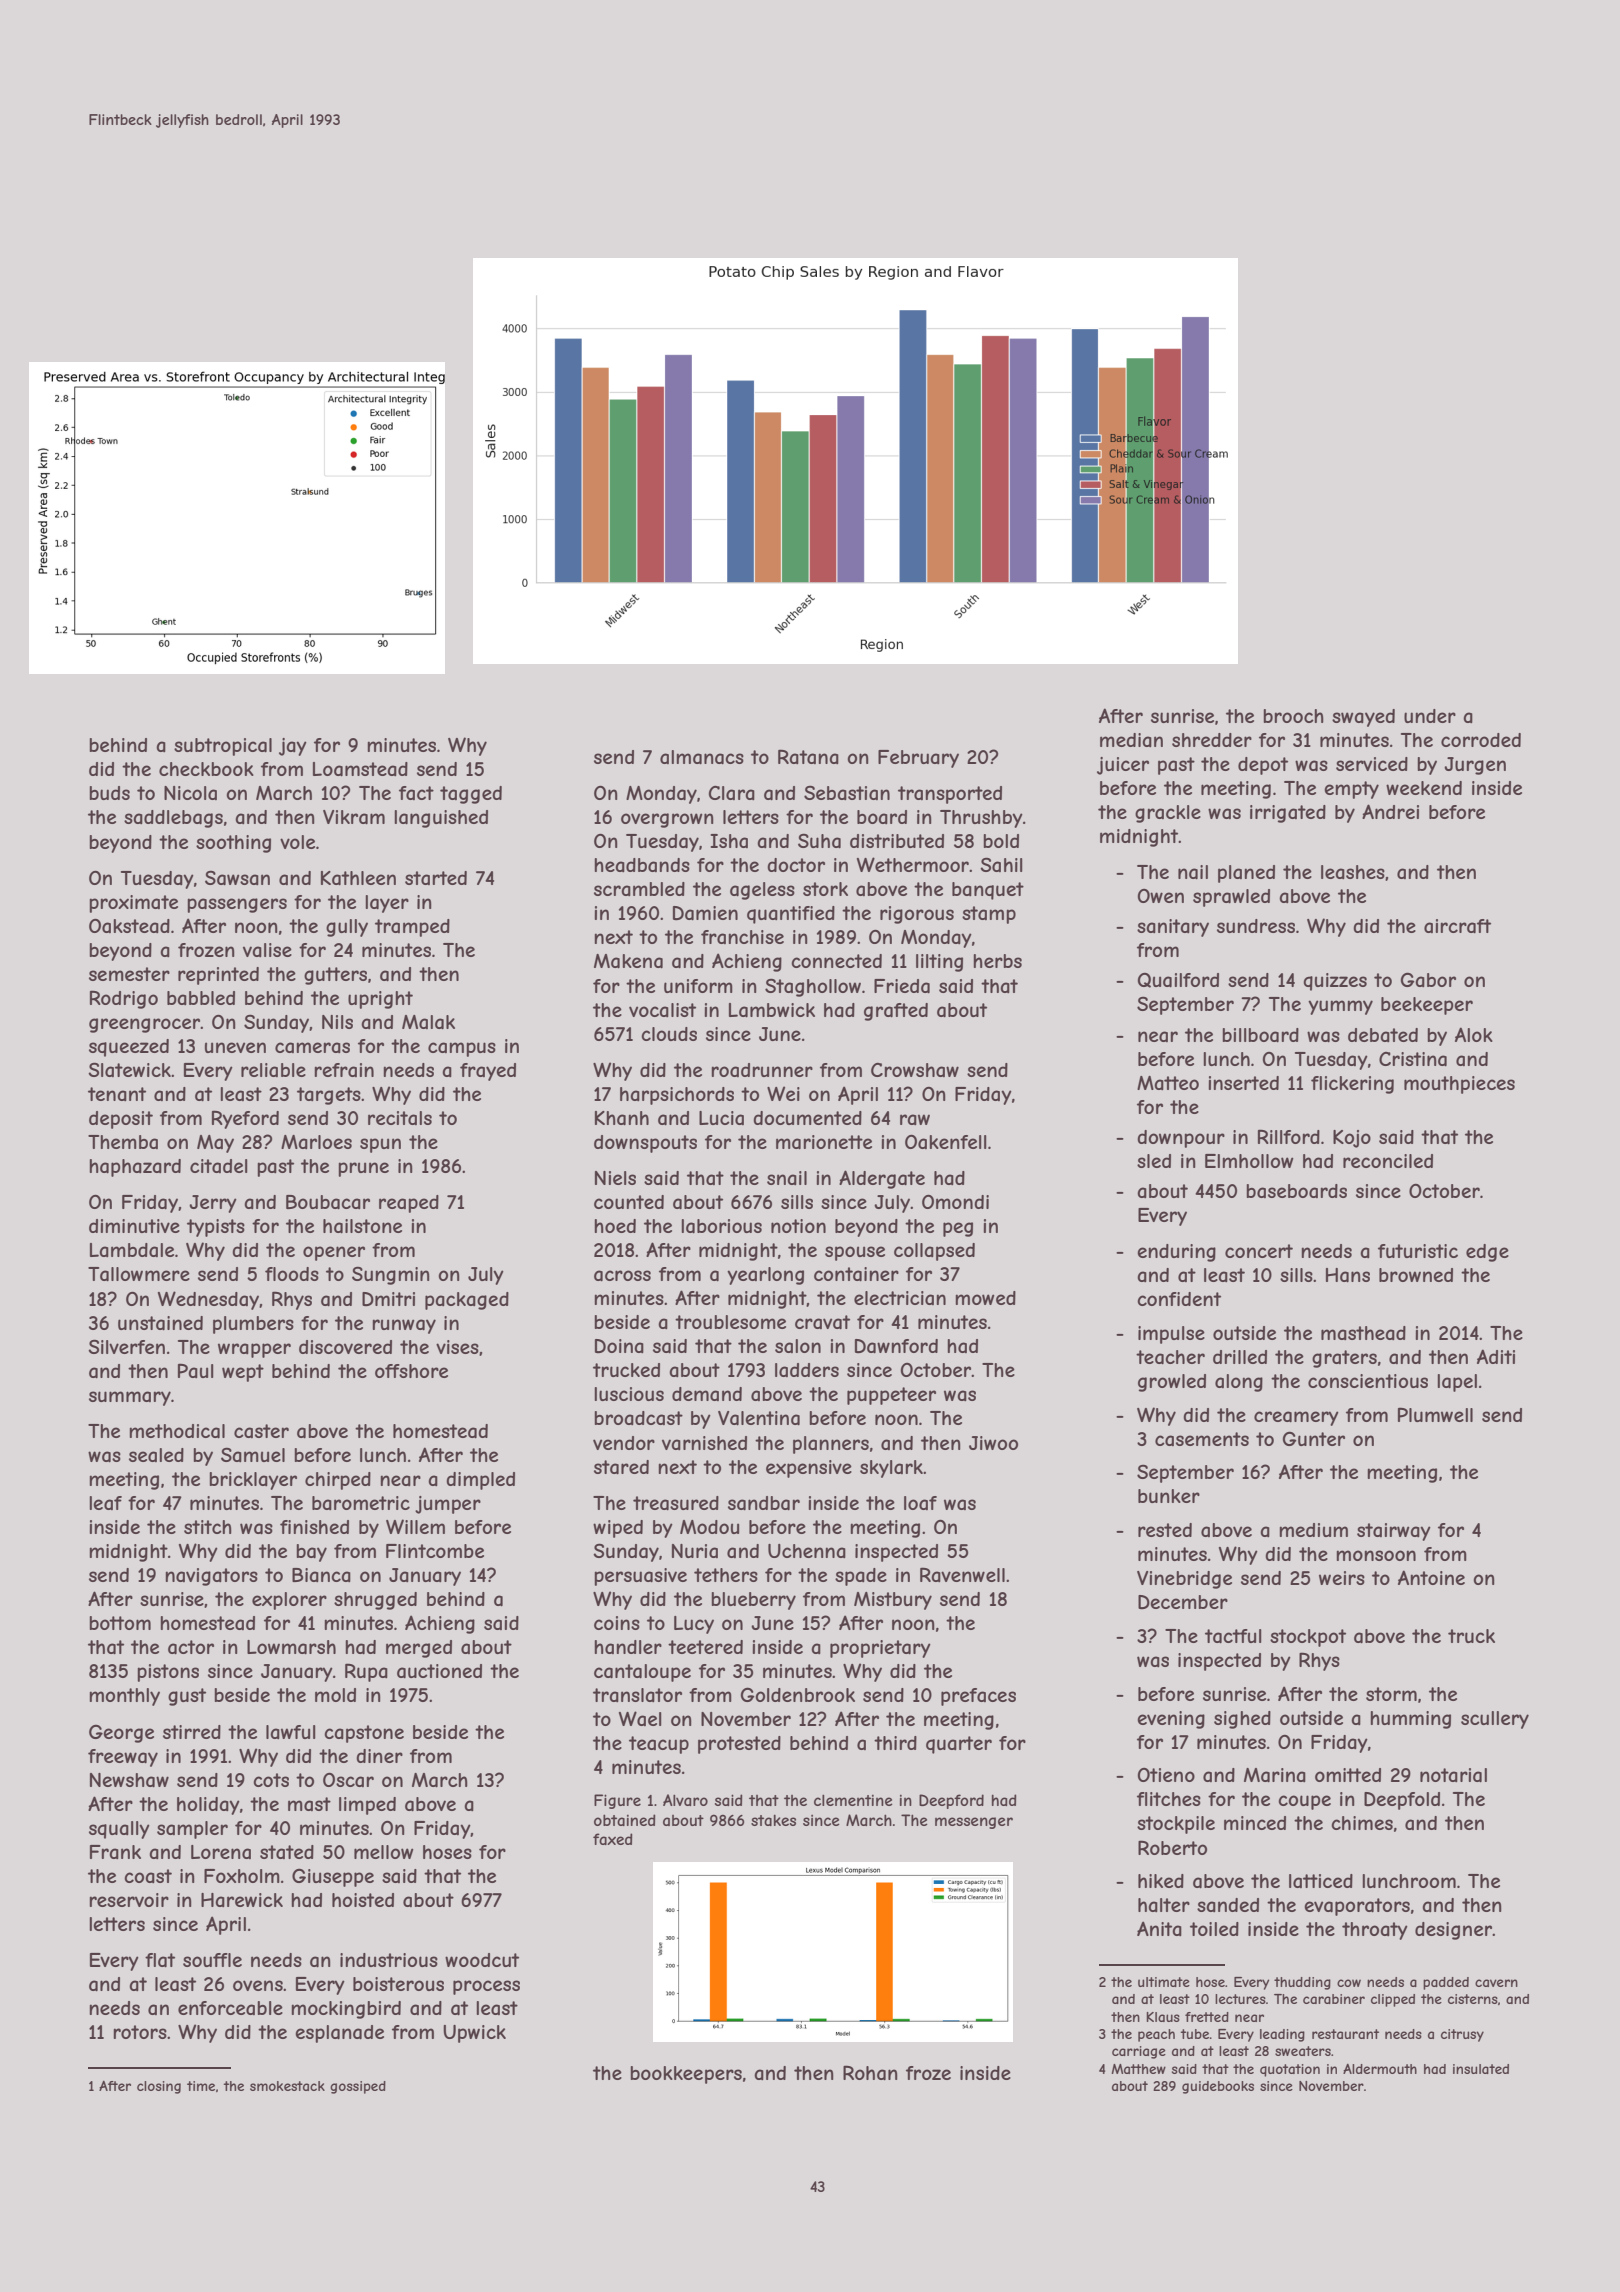 The height and width of the document is (2292, 1620). What do you see at coordinates (105, 1503) in the document?
I see `leaf` at bounding box center [105, 1503].
